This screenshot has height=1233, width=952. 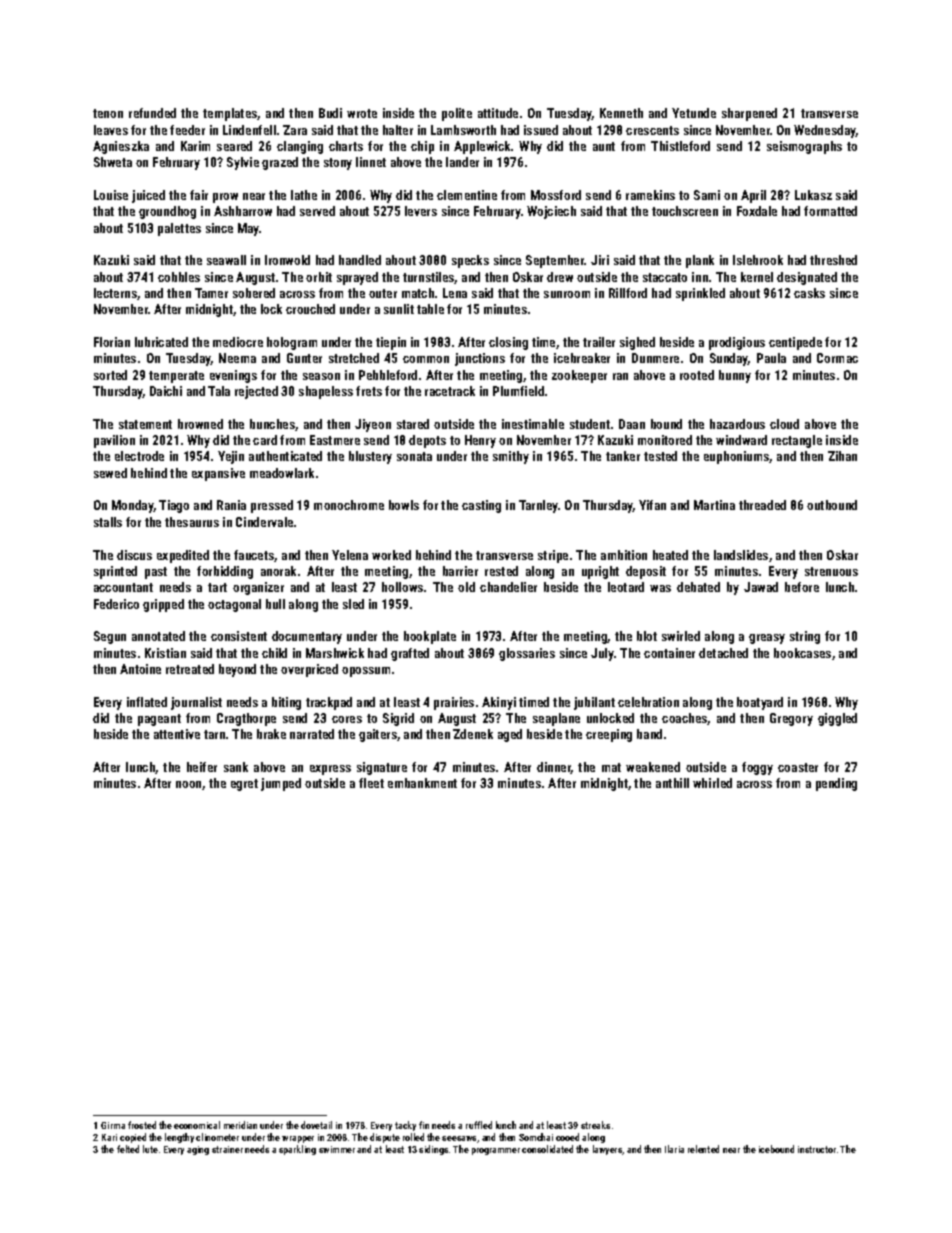 What do you see at coordinates (133, 506) in the screenshot?
I see `Monday` at bounding box center [133, 506].
